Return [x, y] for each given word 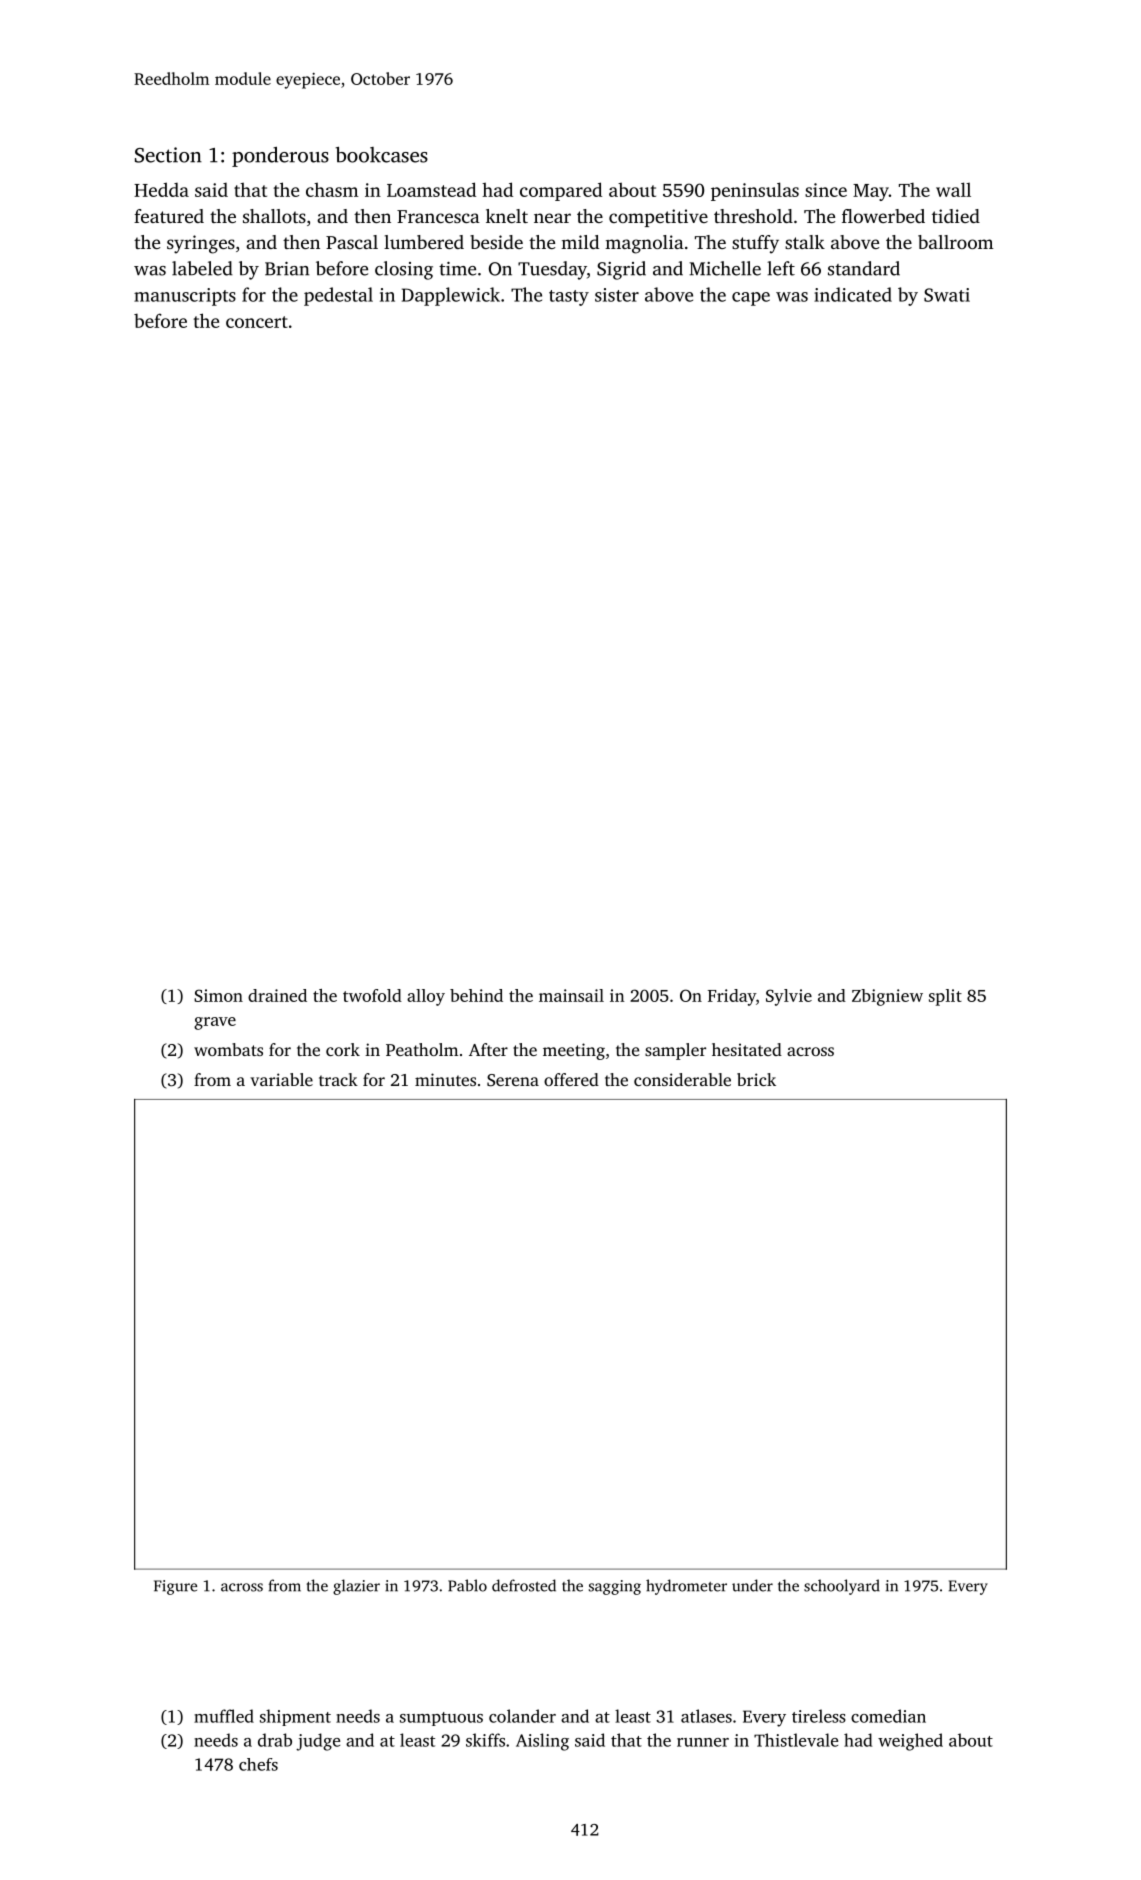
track [338, 1079]
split [945, 997]
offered [571, 1079]
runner [703, 1742]
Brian [287, 269]
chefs [258, 1764]
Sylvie [789, 997]
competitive [658, 218]
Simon [218, 995]
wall [953, 189]
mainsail [571, 995]
